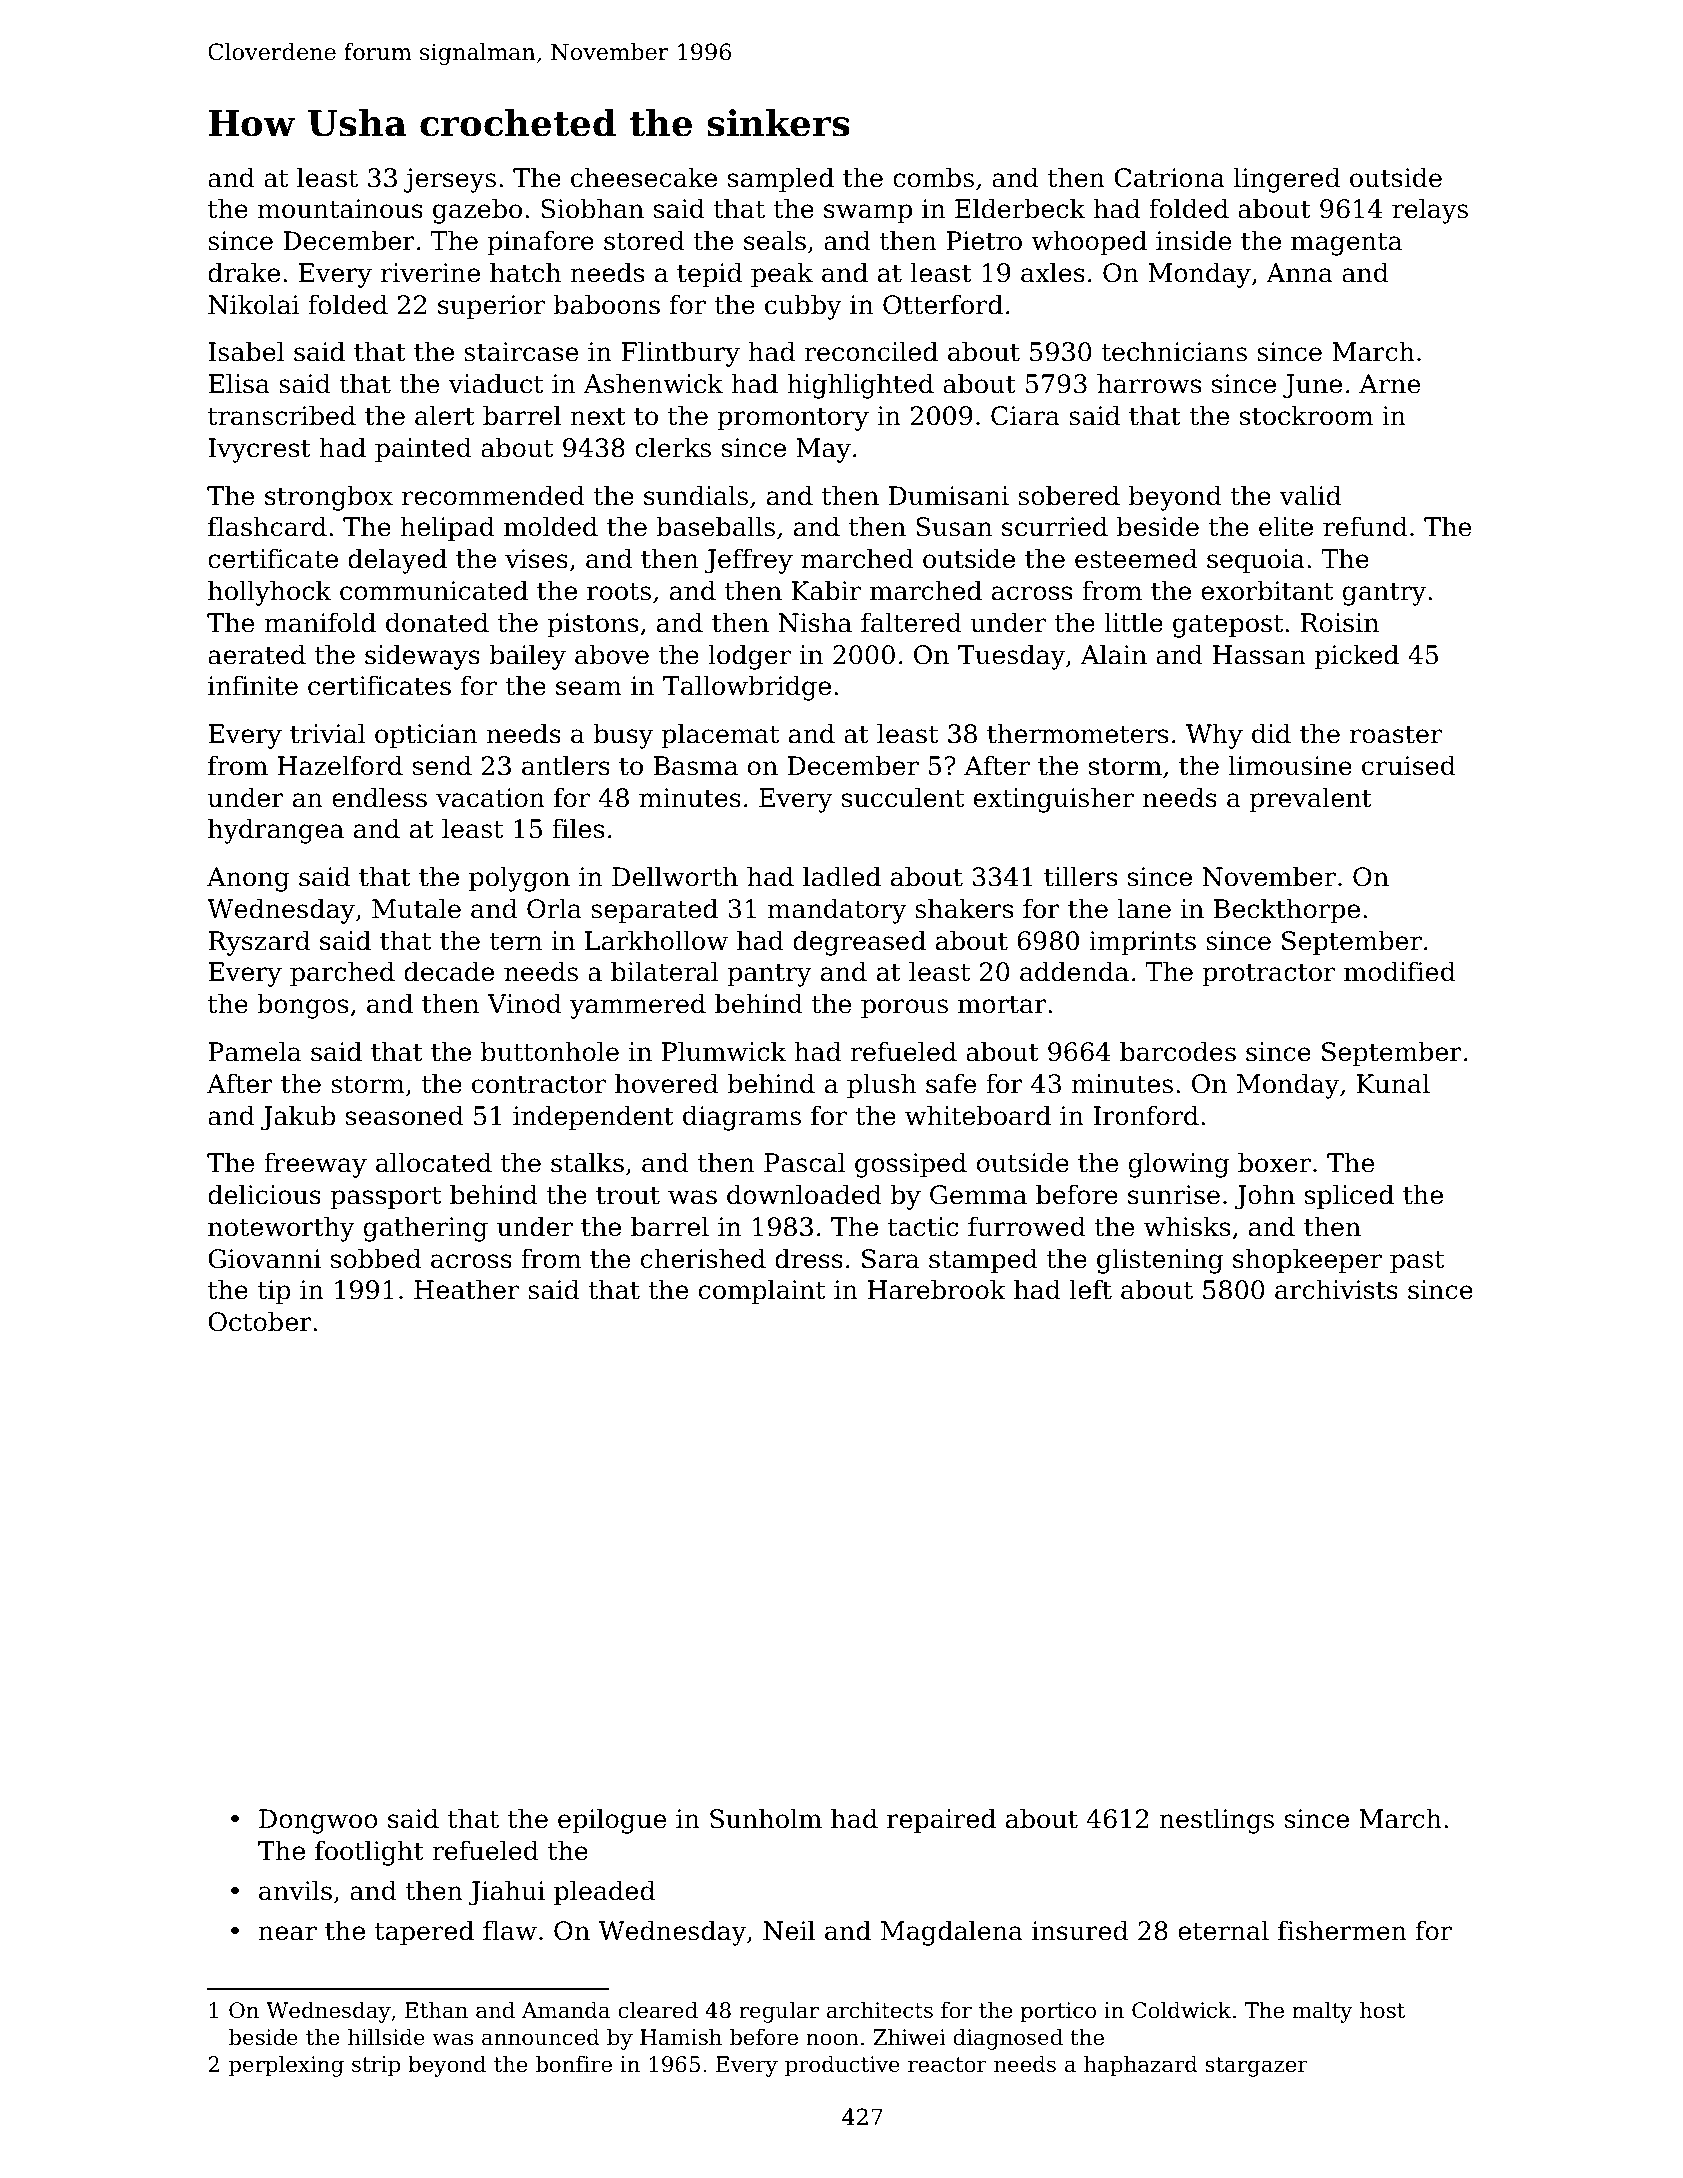 Image resolution: width=1683 pixels, height=2178 pixels. What do you see at coordinates (574, 2064) in the screenshot?
I see `bonfire` at bounding box center [574, 2064].
